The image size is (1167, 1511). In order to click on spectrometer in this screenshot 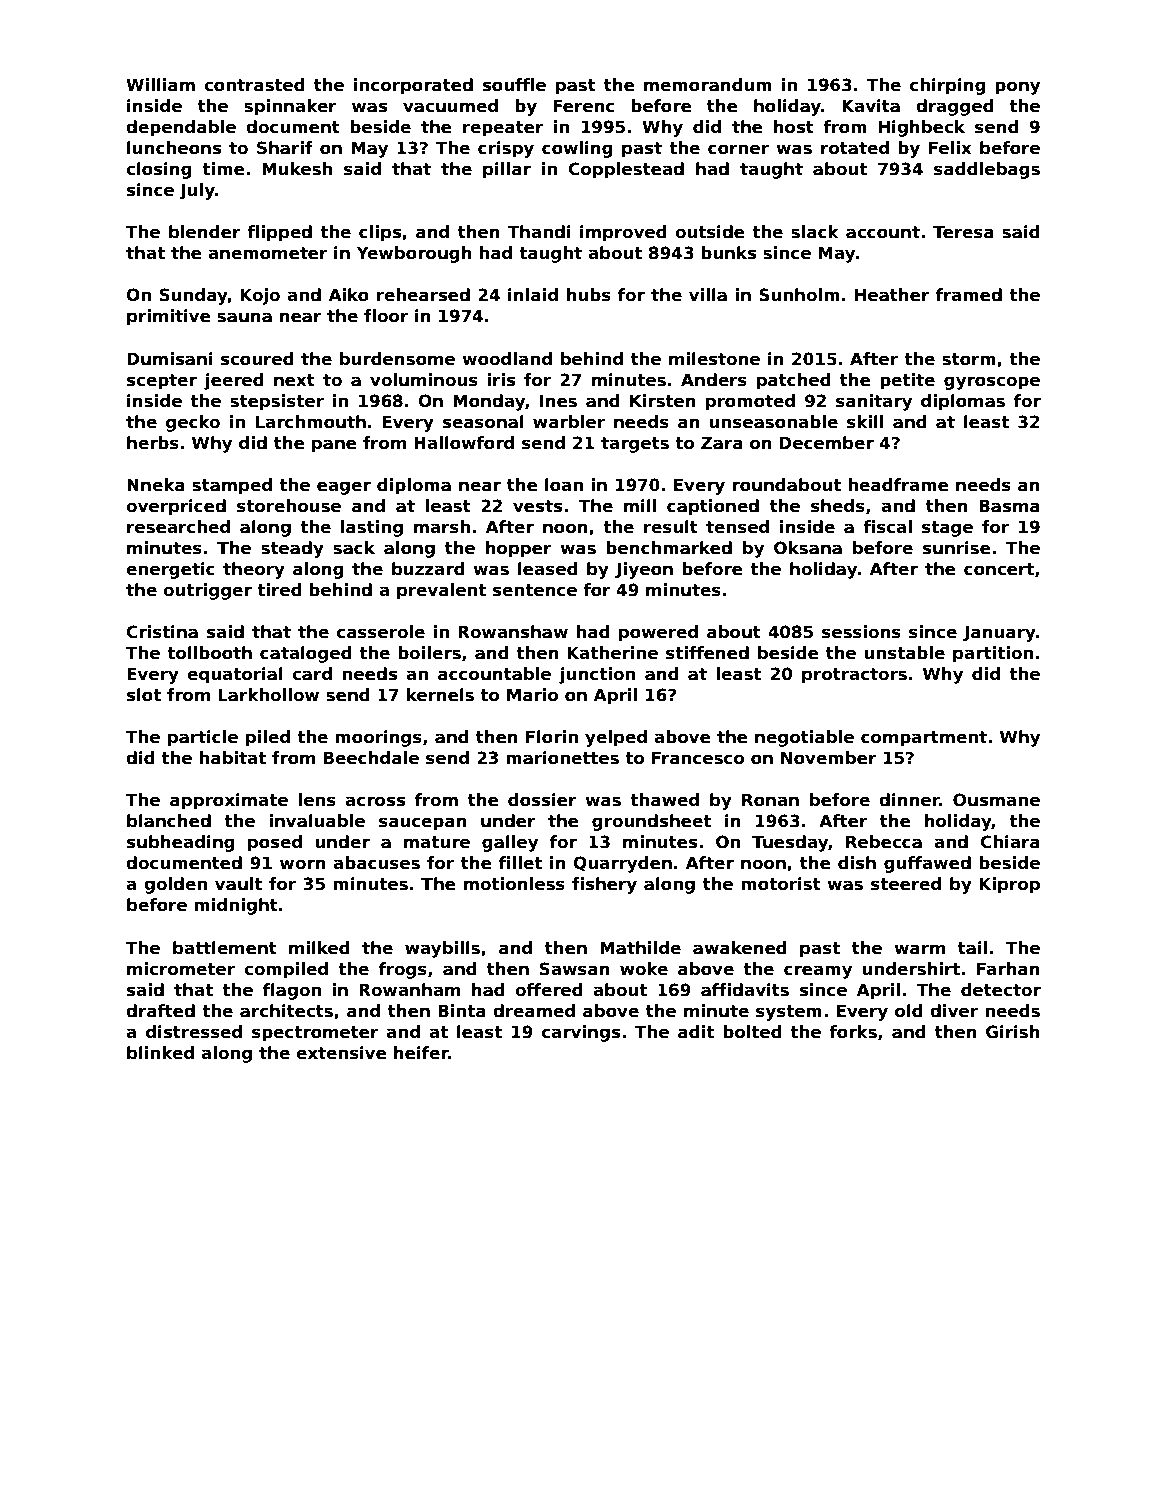, I will do `click(315, 1034)`.
